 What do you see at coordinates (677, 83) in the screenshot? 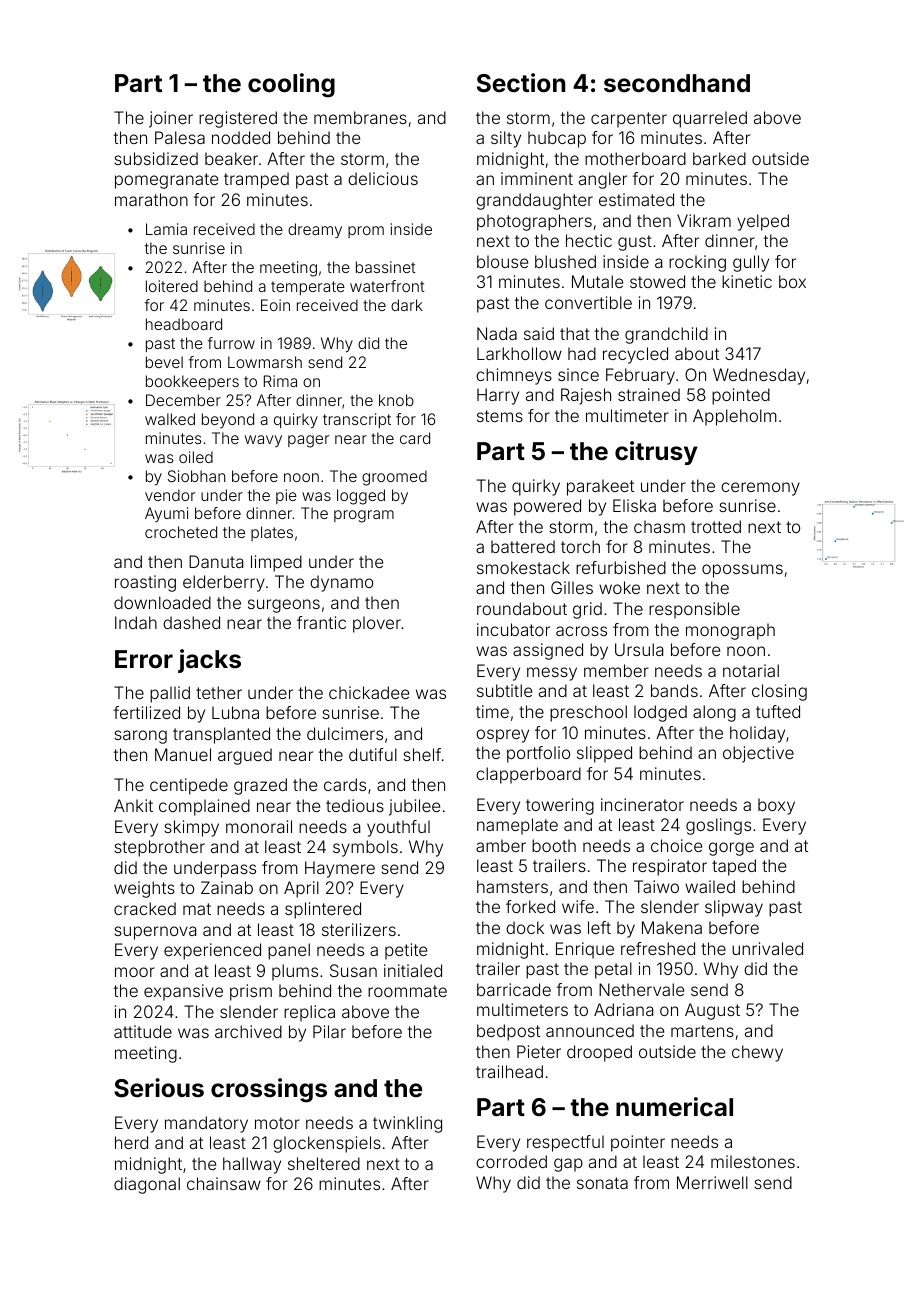
I see `secondhand` at bounding box center [677, 83].
